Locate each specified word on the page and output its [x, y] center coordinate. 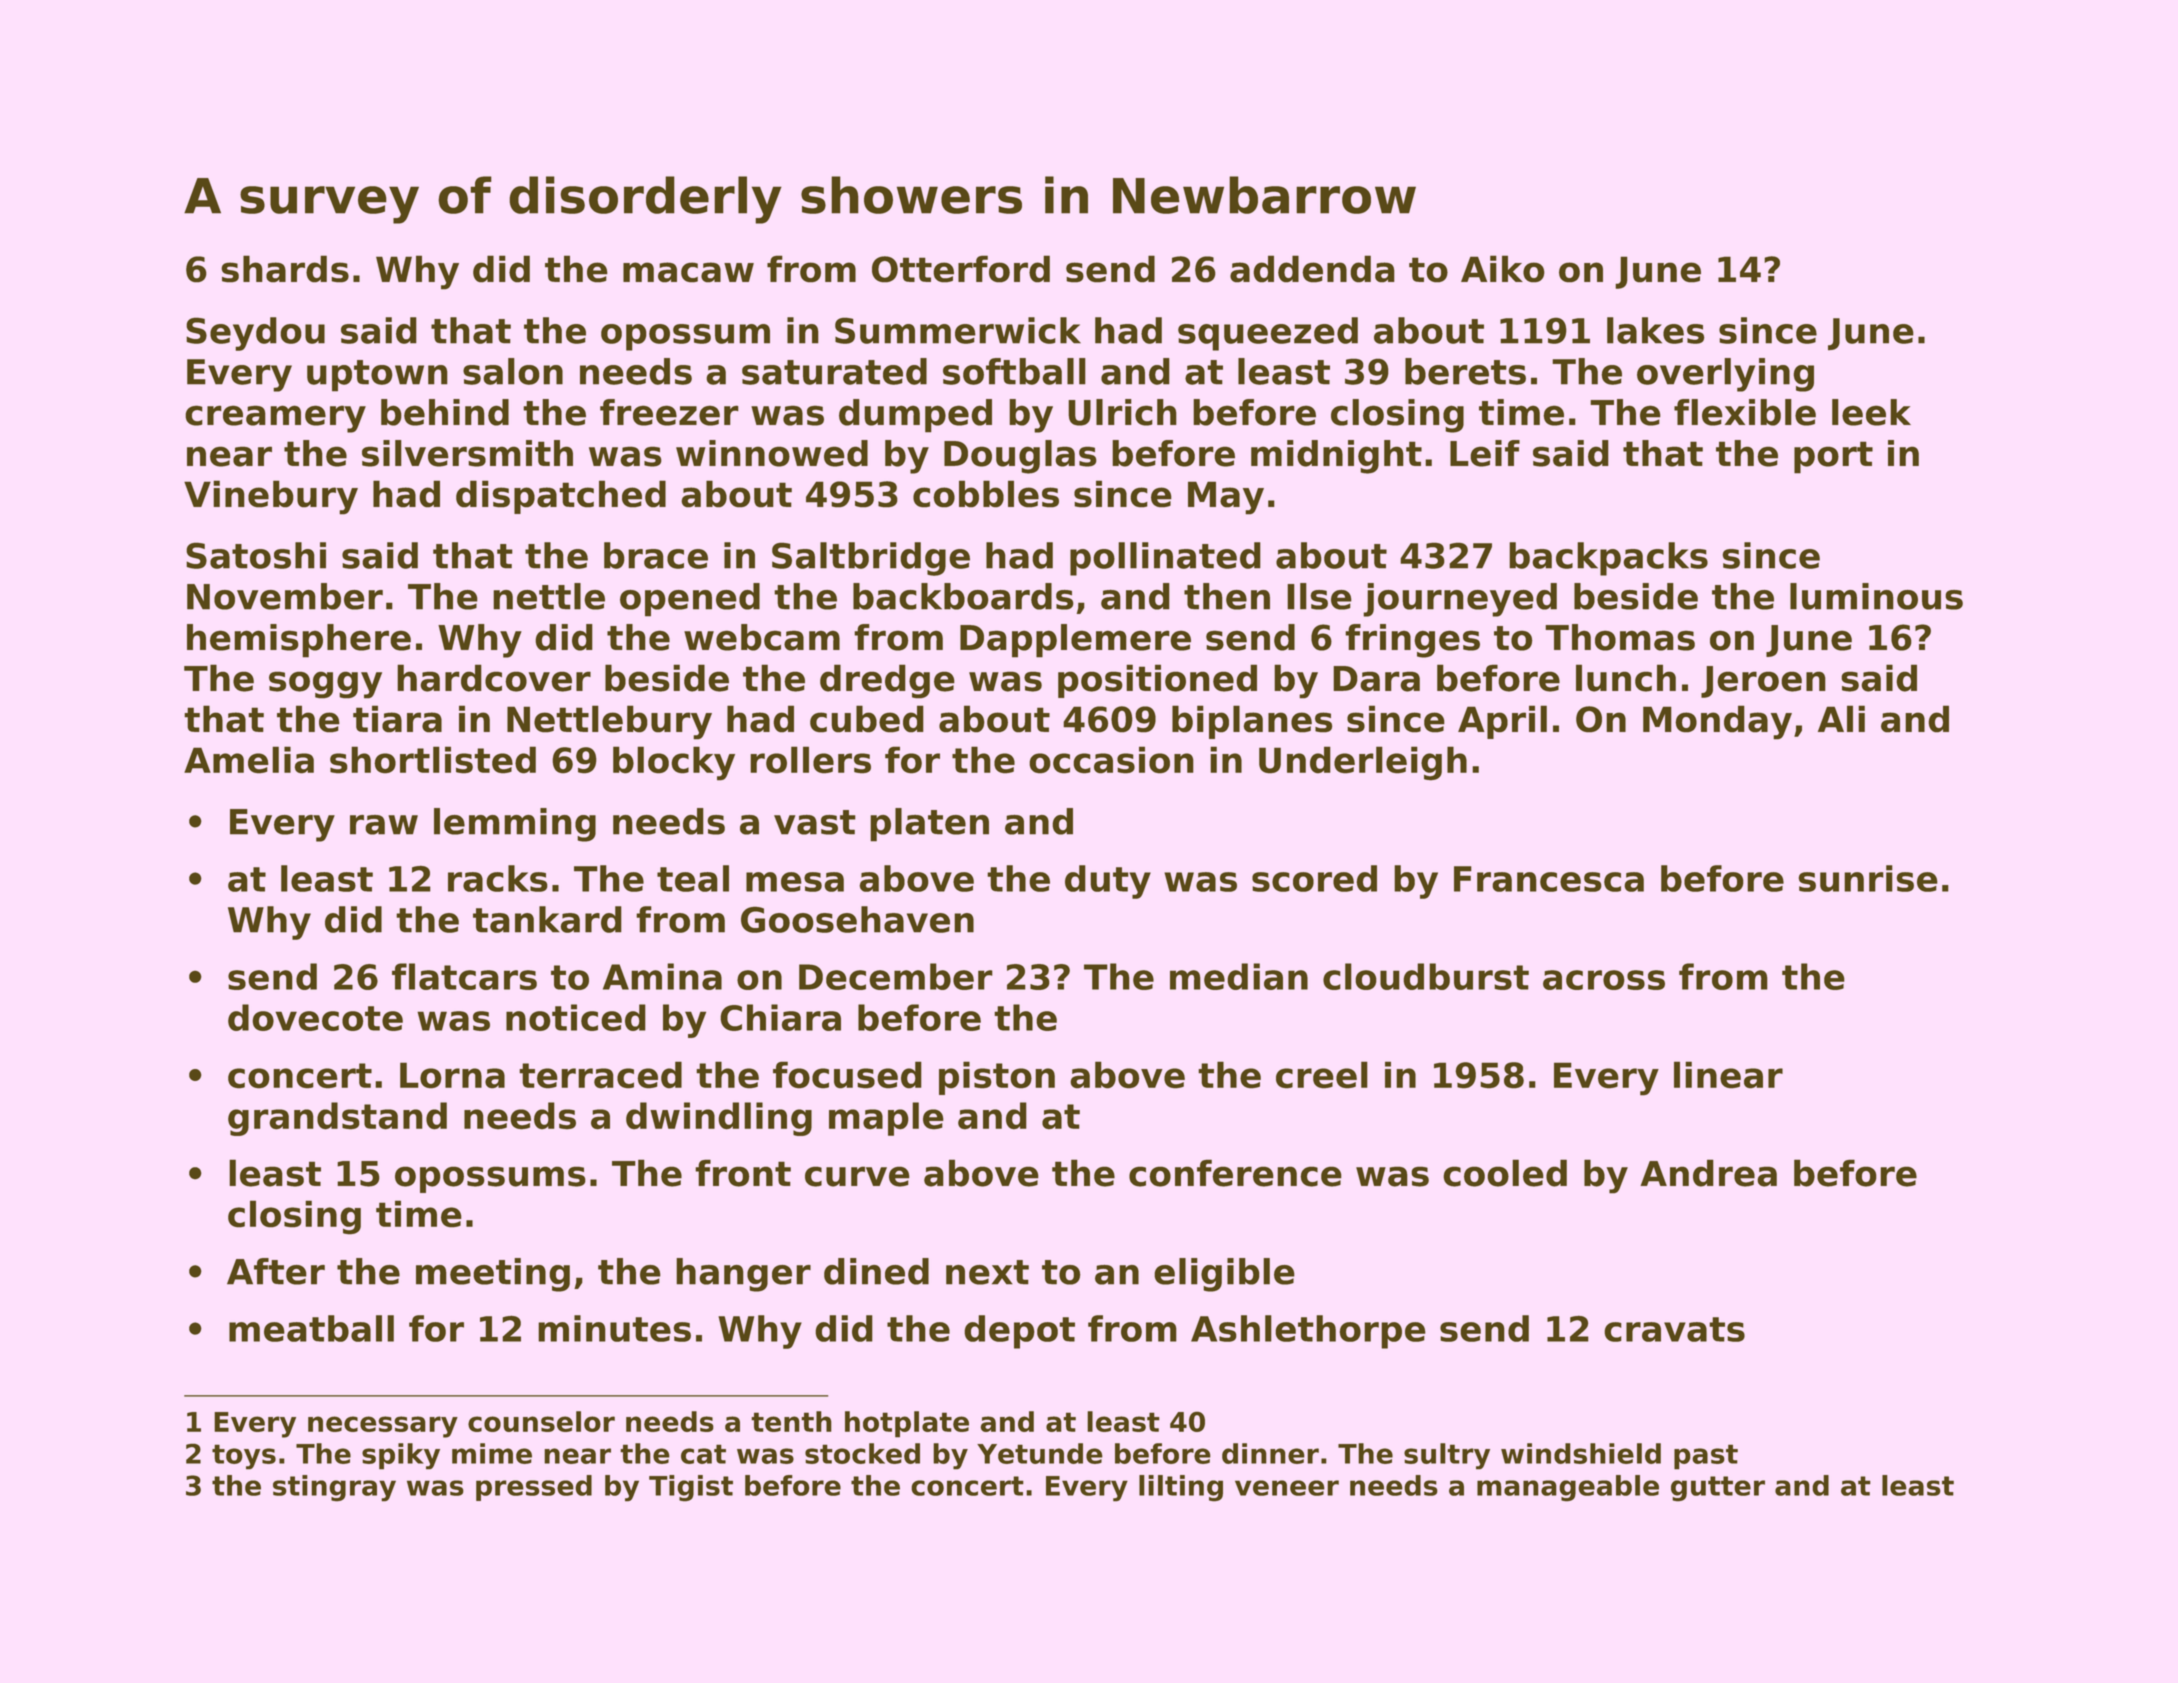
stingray [334, 1488]
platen [929, 825]
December [896, 976]
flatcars [464, 976]
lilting [1181, 1488]
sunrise [1868, 878]
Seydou [255, 334]
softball [1014, 371]
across [1604, 980]
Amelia [249, 760]
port [1833, 457]
